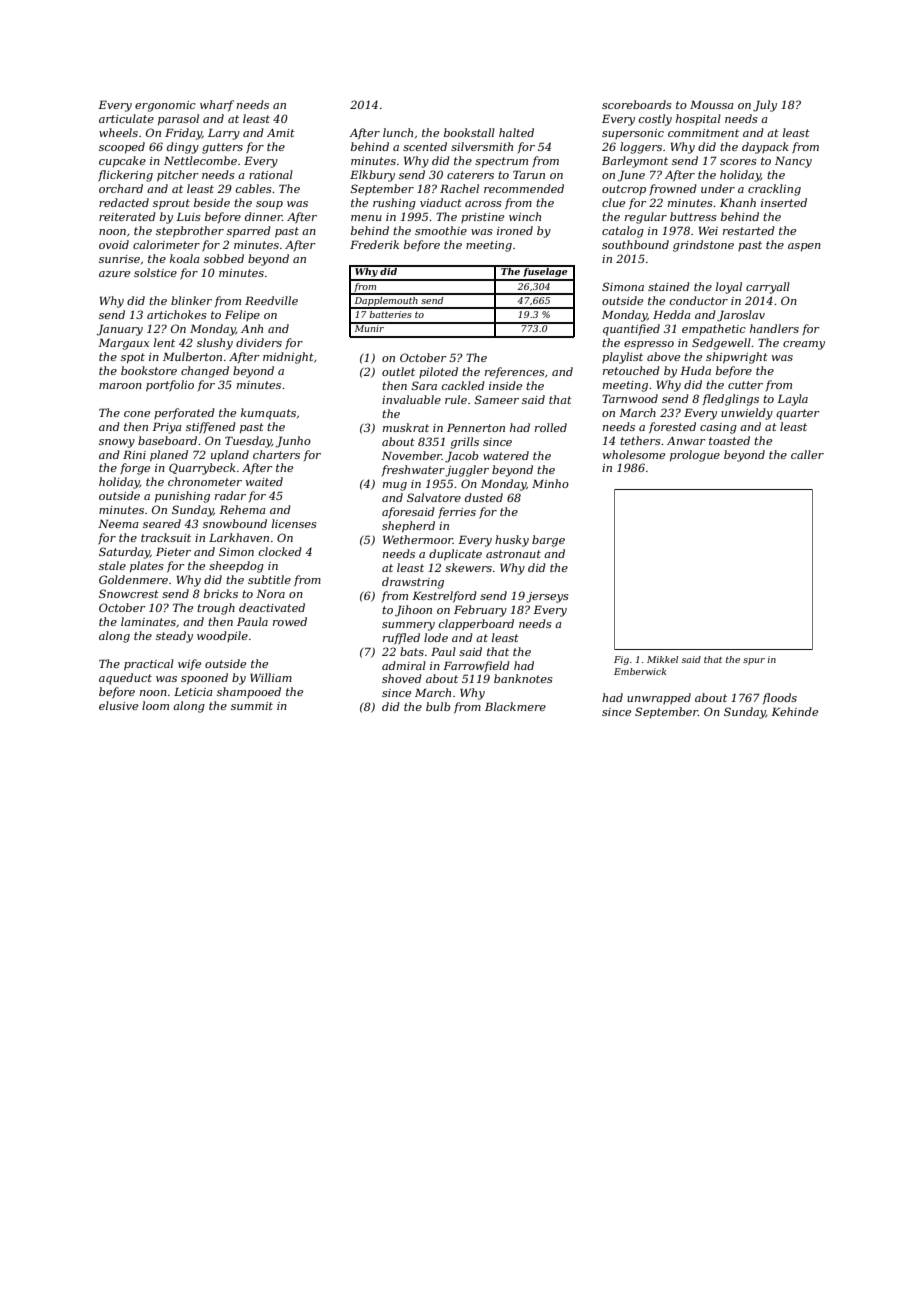  What do you see at coordinates (550, 483) in the page?
I see `Minho` at bounding box center [550, 483].
